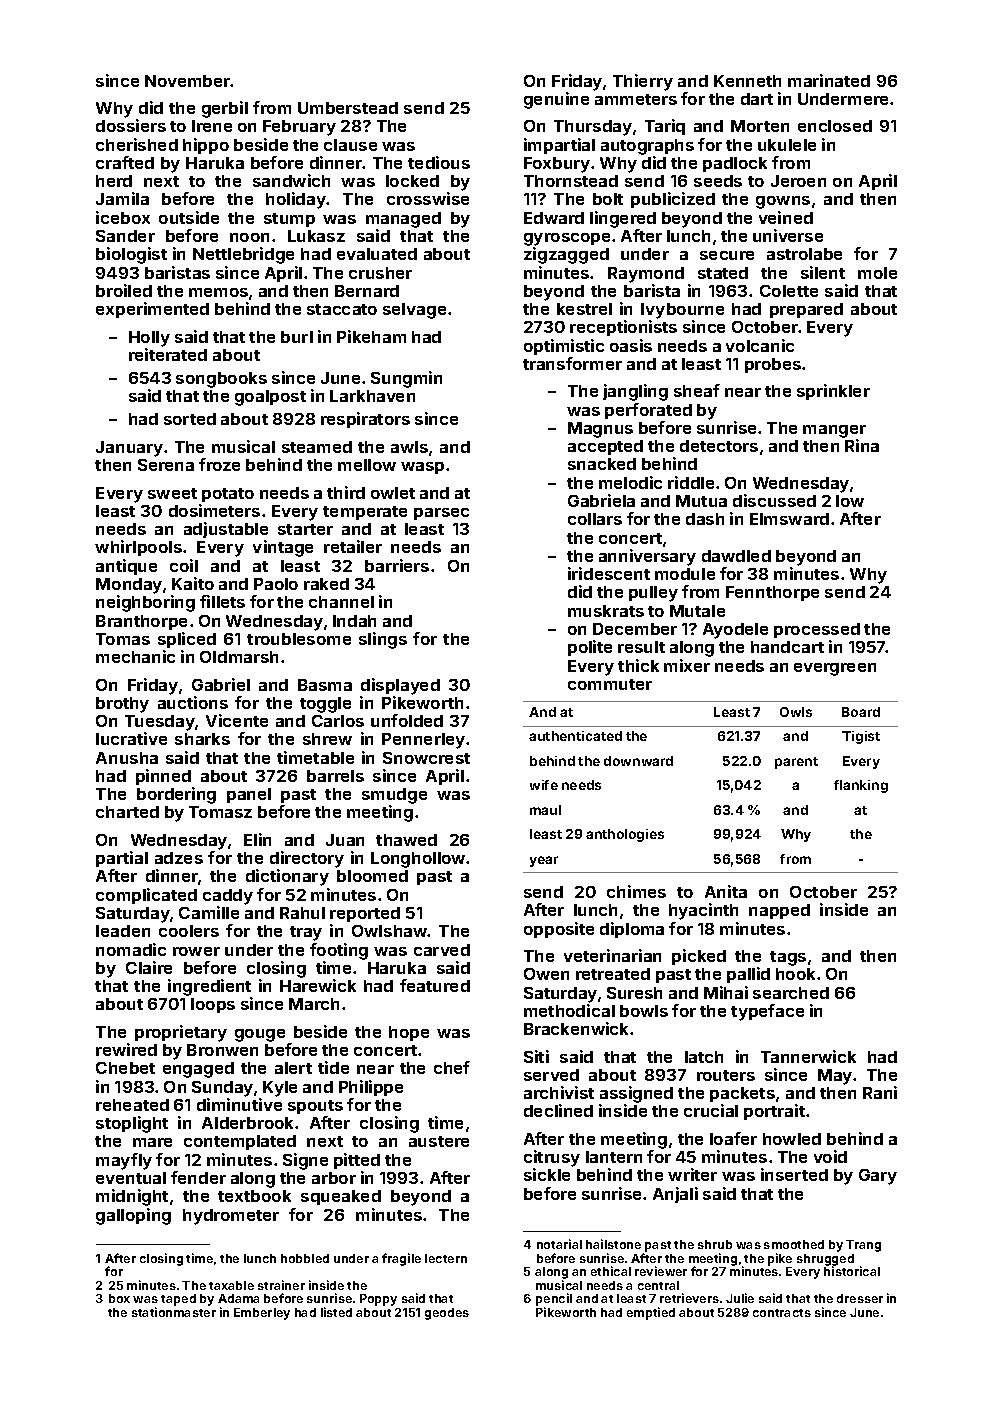 The width and height of the document is (994, 1411). I want to click on November, so click(188, 81).
